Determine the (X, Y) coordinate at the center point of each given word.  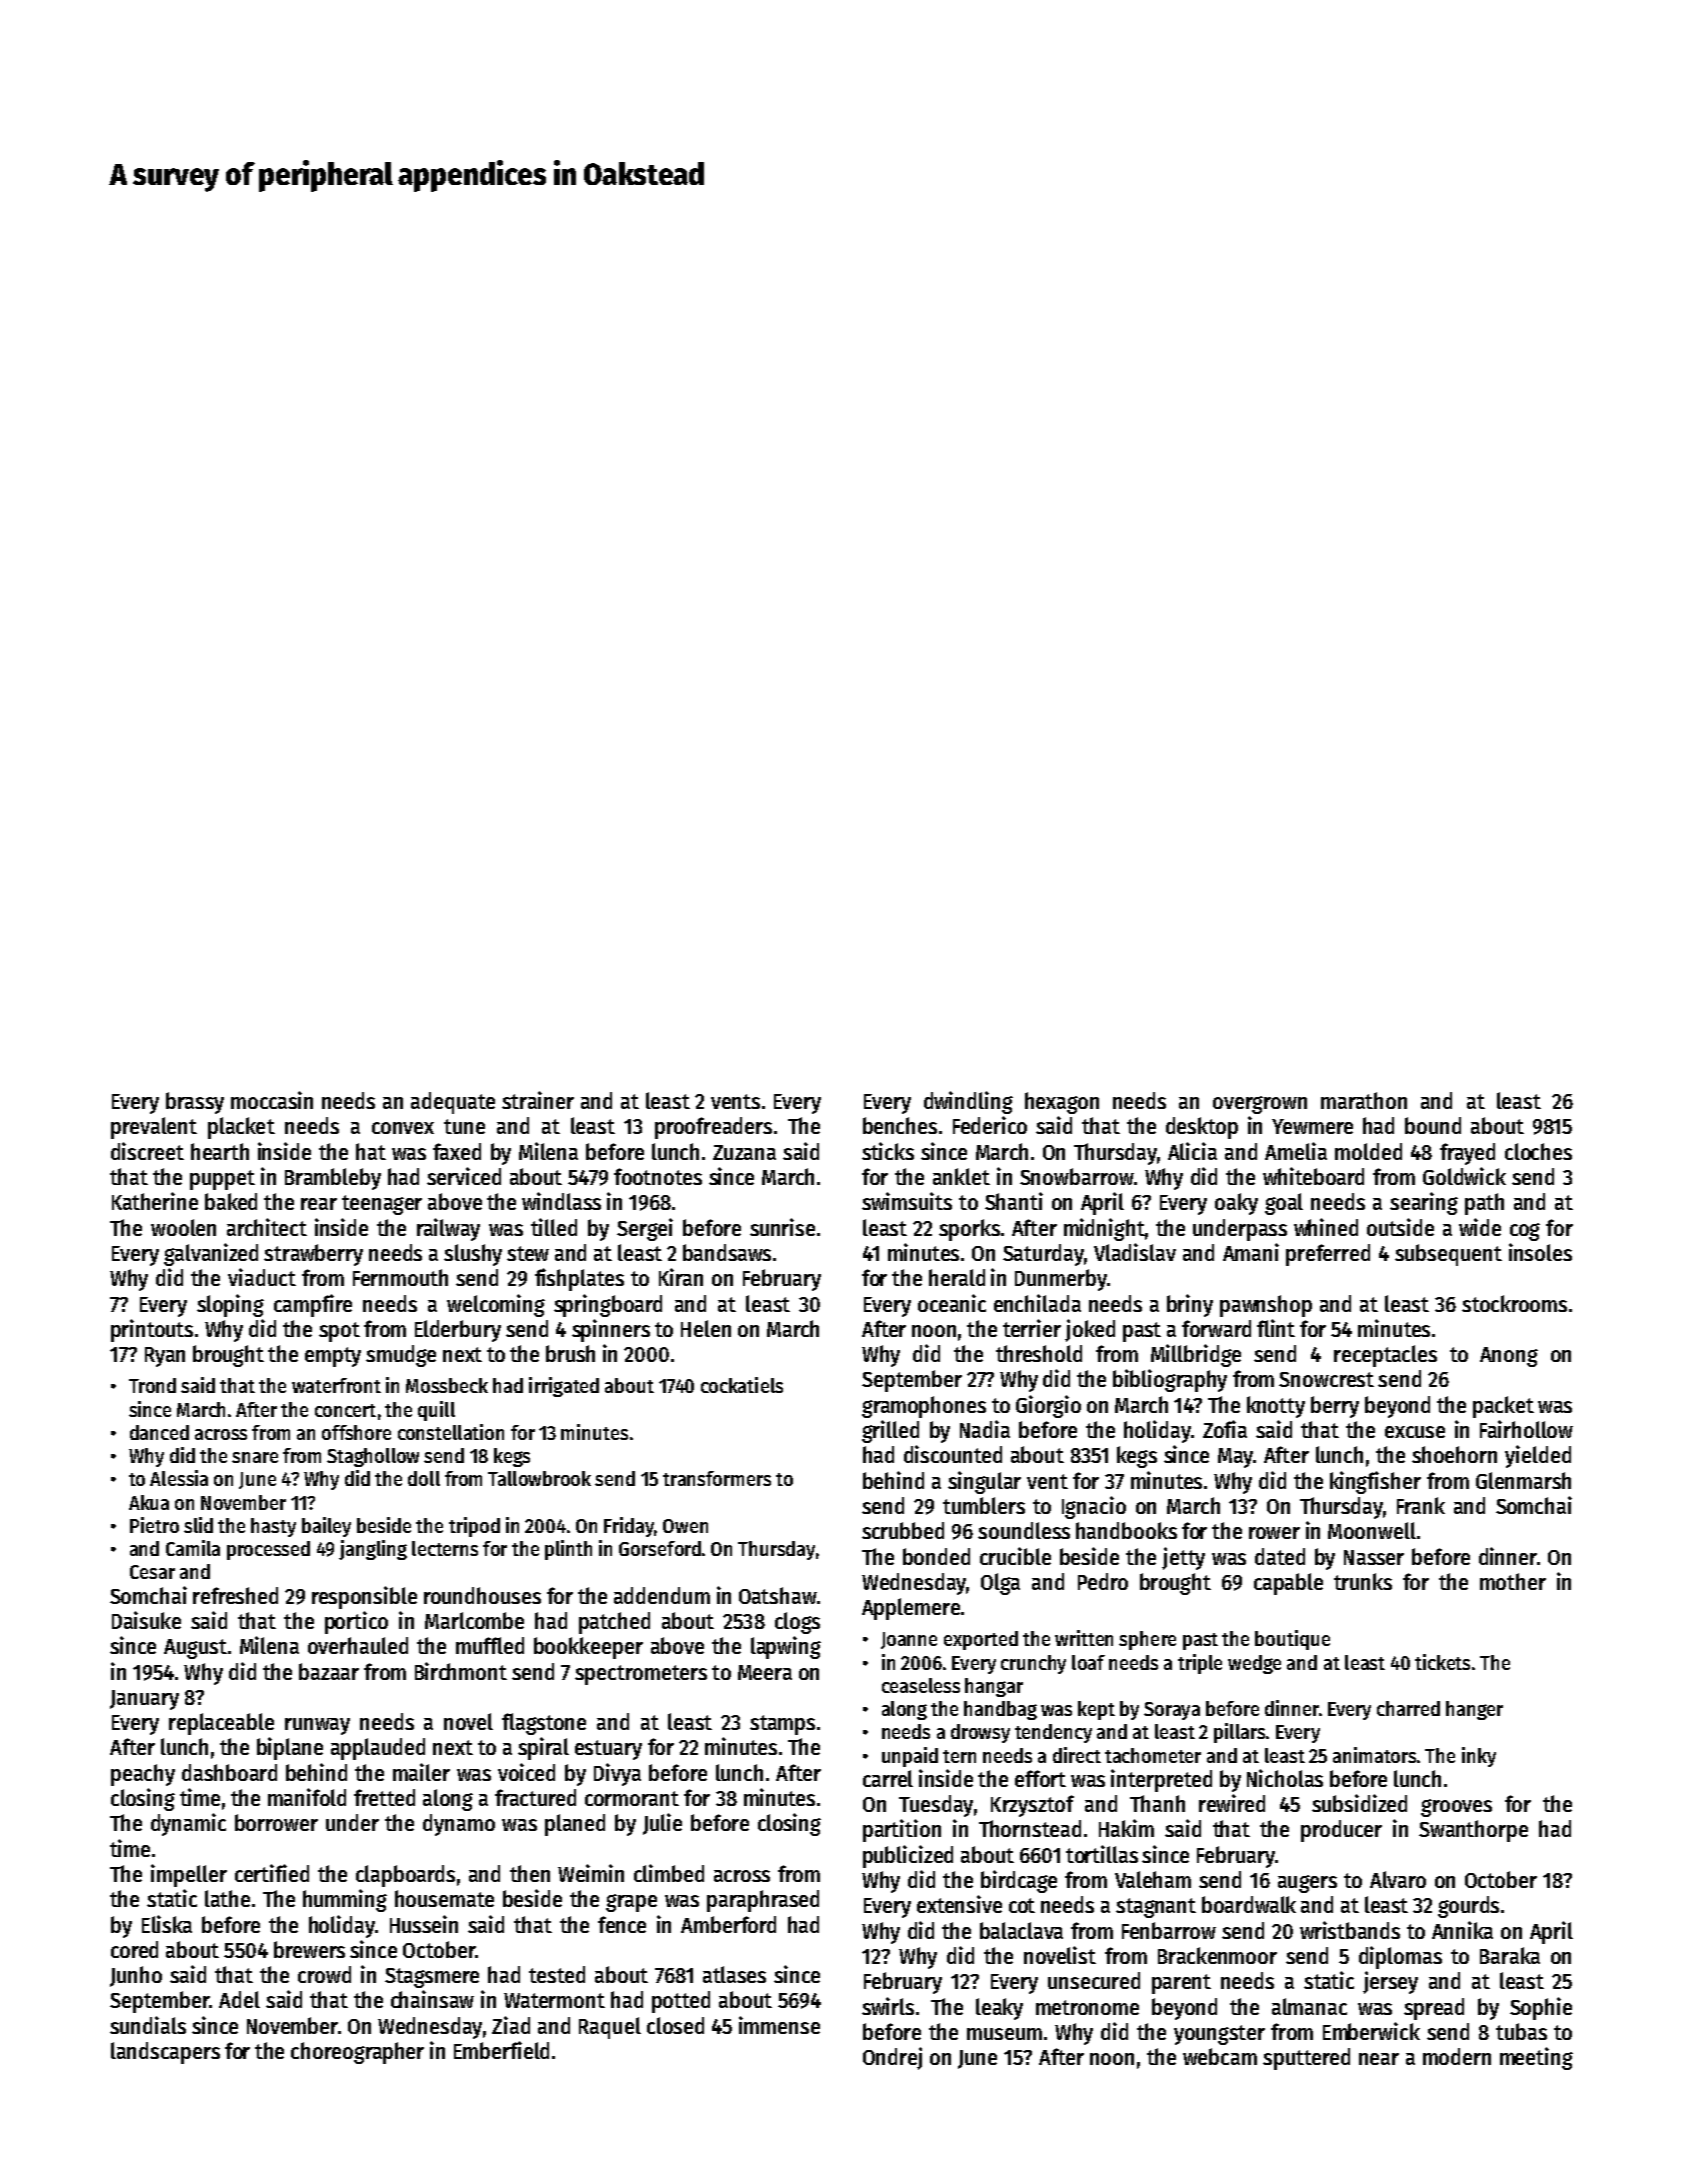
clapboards (405, 1876)
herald (957, 1277)
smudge (401, 1356)
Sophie (1541, 2008)
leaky (999, 2009)
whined (1326, 1227)
